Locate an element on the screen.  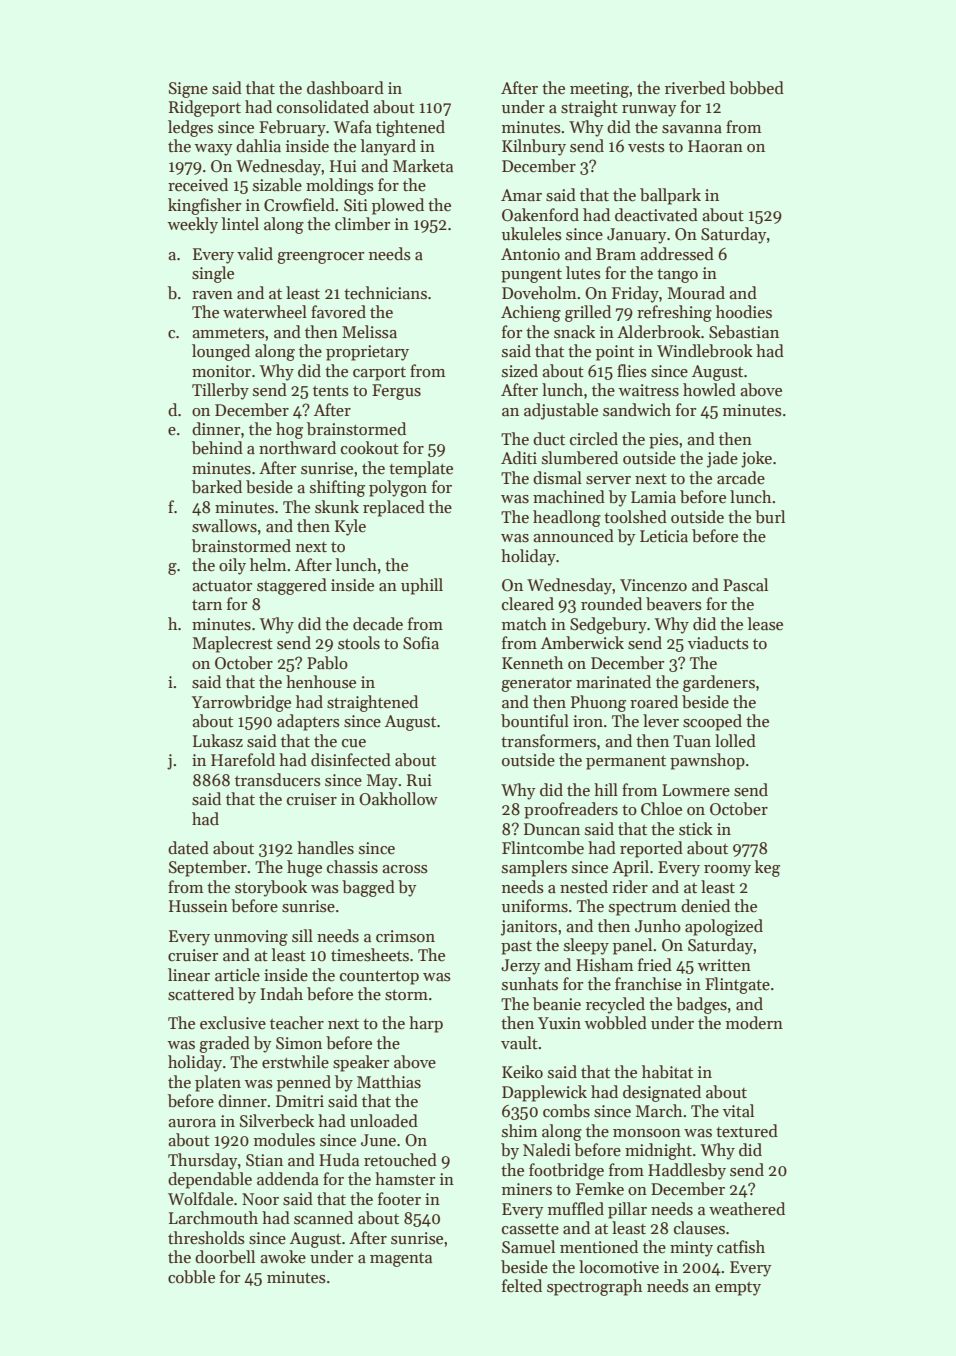
cobble is located at coordinates (191, 1277).
